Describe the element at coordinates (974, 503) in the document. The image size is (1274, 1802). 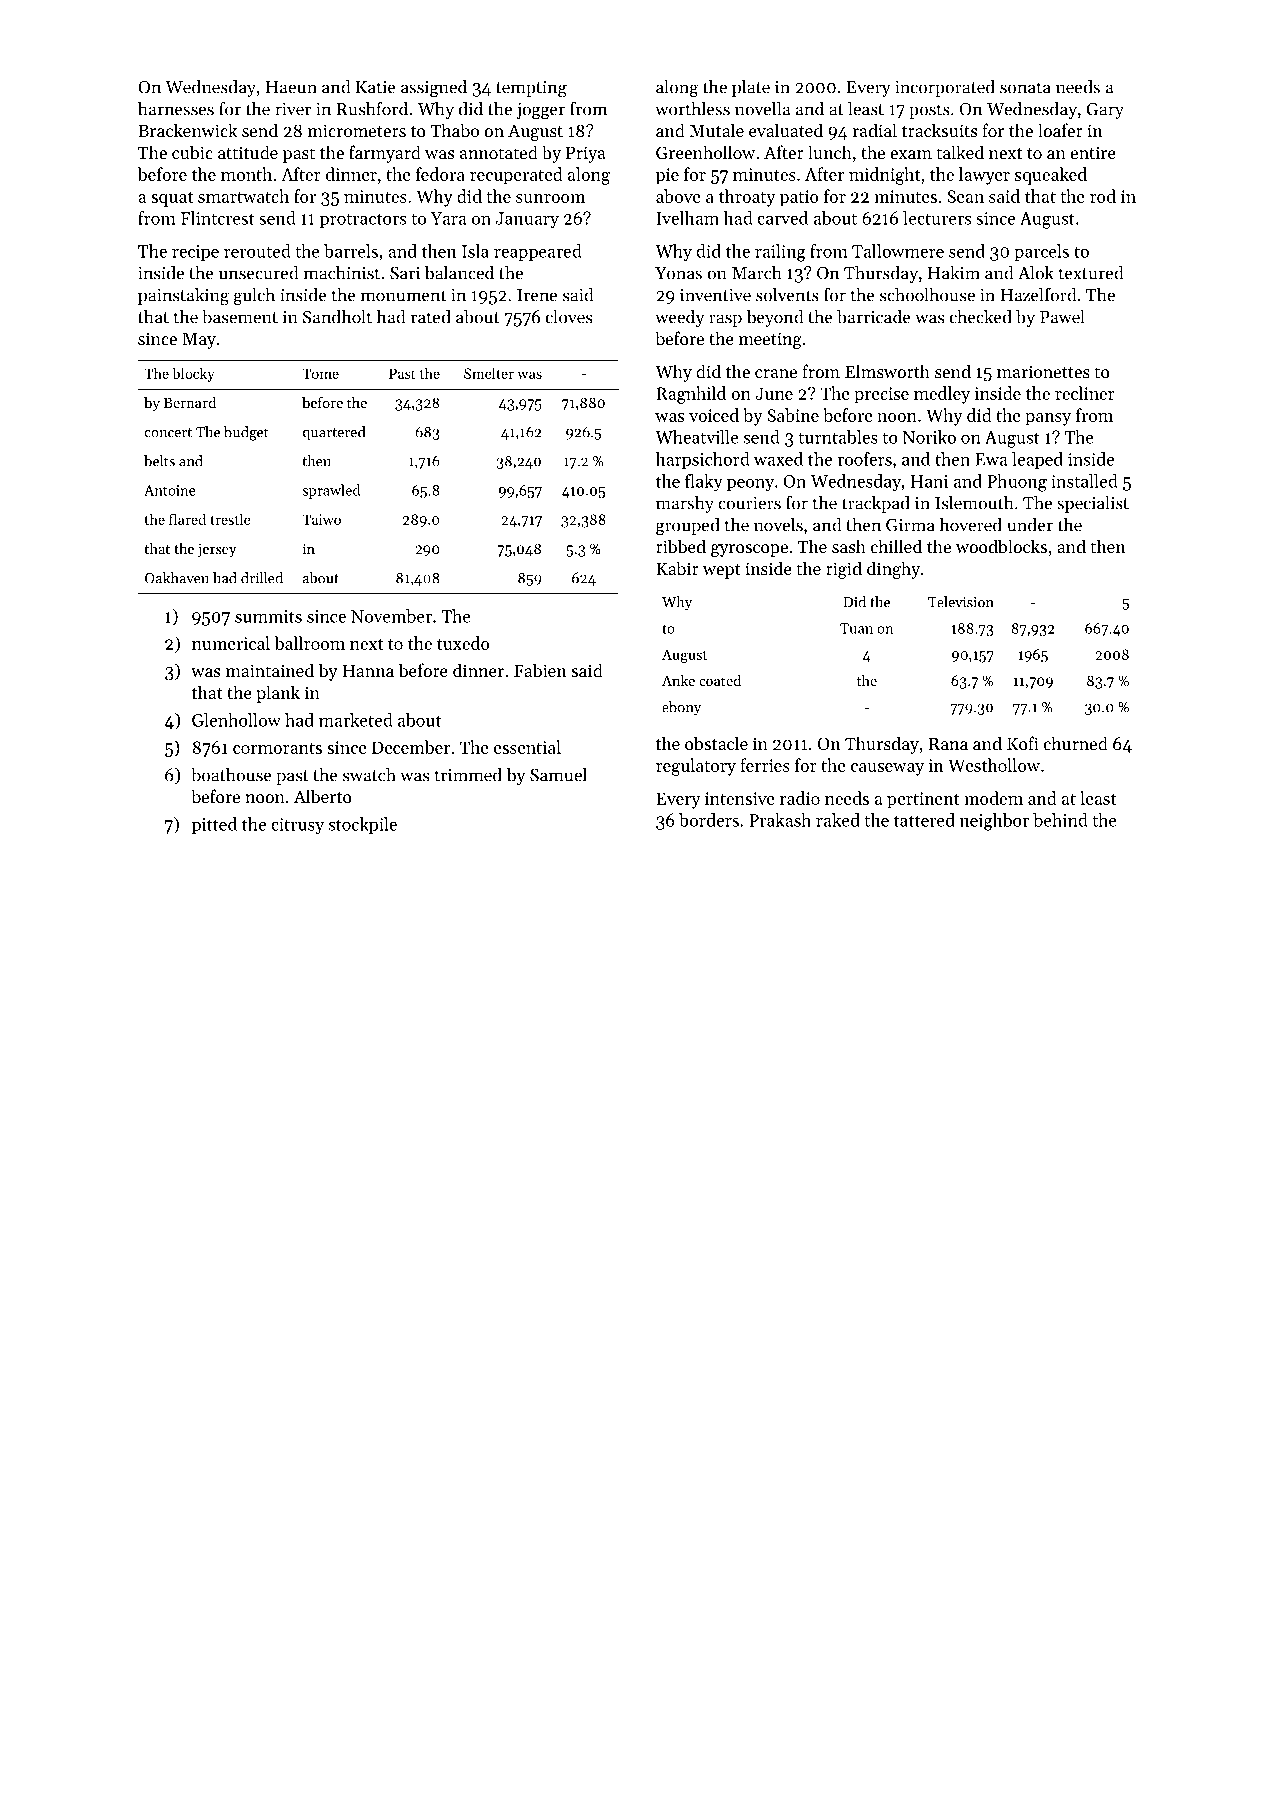
I see `Islemouth` at that location.
